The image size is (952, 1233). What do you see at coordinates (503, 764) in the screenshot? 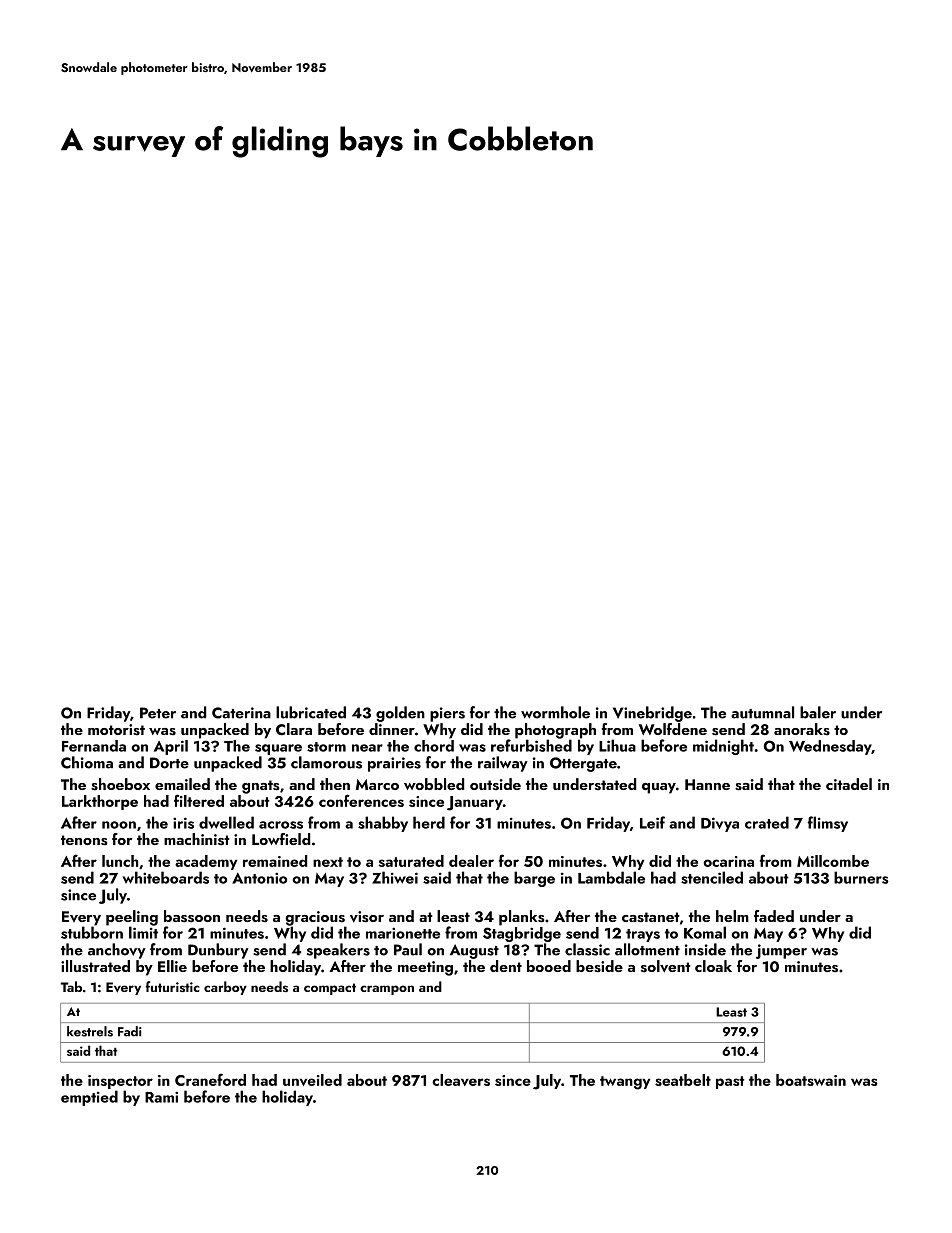
I see `railway` at bounding box center [503, 764].
